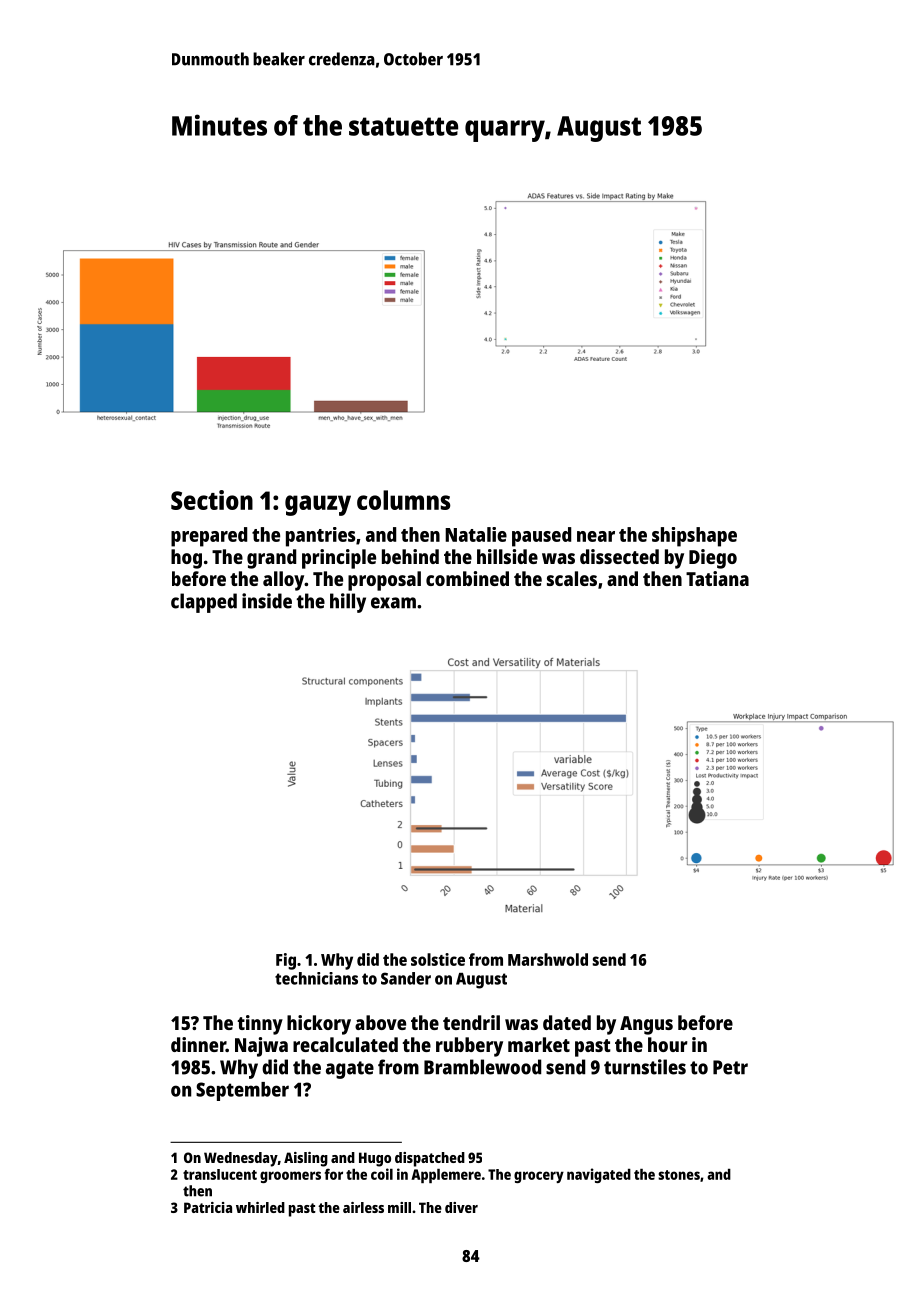 This screenshot has width=924, height=1311. Describe the element at coordinates (284, 581) in the screenshot. I see `alloy` at that location.
